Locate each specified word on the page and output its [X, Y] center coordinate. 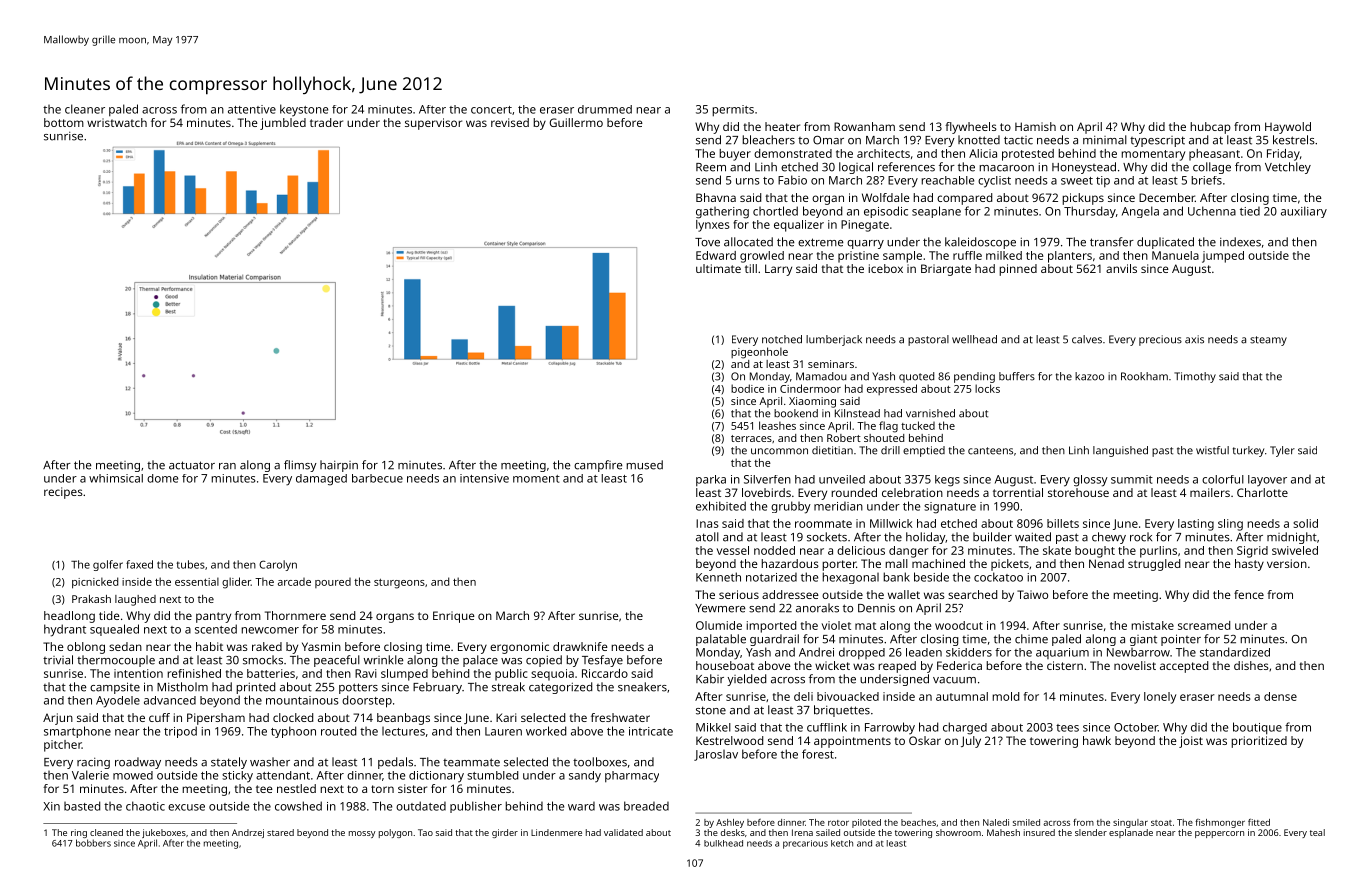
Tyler [1282, 451]
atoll [707, 537]
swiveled [1295, 550]
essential [197, 581]
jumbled [283, 124]
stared [280, 832]
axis [1194, 339]
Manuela [1175, 255]
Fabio [792, 180]
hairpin [339, 466]
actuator [192, 465]
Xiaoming [812, 402]
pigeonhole [759, 353]
